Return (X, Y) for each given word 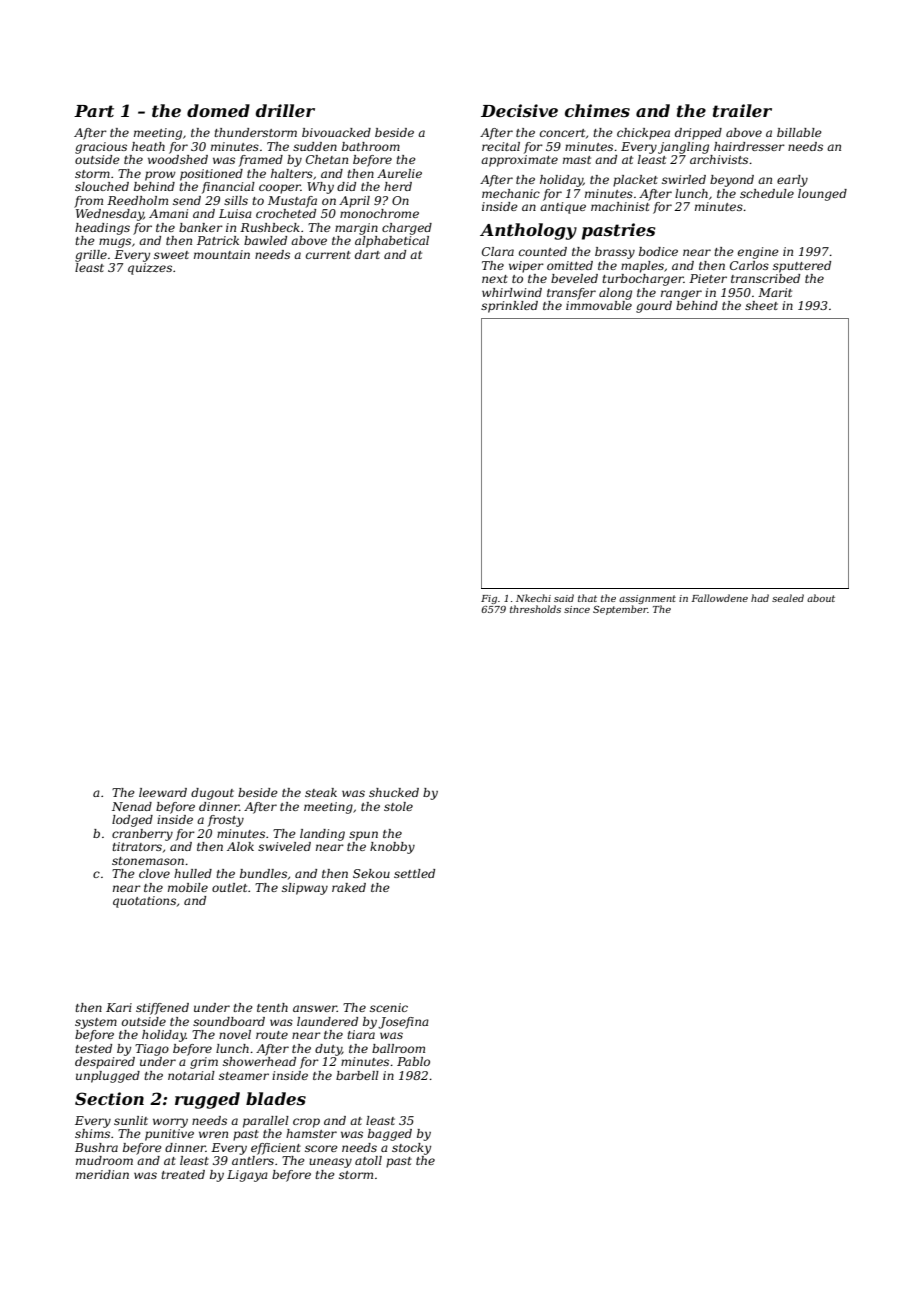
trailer (742, 110)
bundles (263, 873)
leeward (163, 792)
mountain (222, 254)
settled (414, 873)
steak (321, 792)
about (821, 598)
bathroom (371, 146)
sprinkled (509, 307)
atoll (368, 1160)
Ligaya (247, 1176)
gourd (654, 307)
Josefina (403, 1023)
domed (218, 110)
